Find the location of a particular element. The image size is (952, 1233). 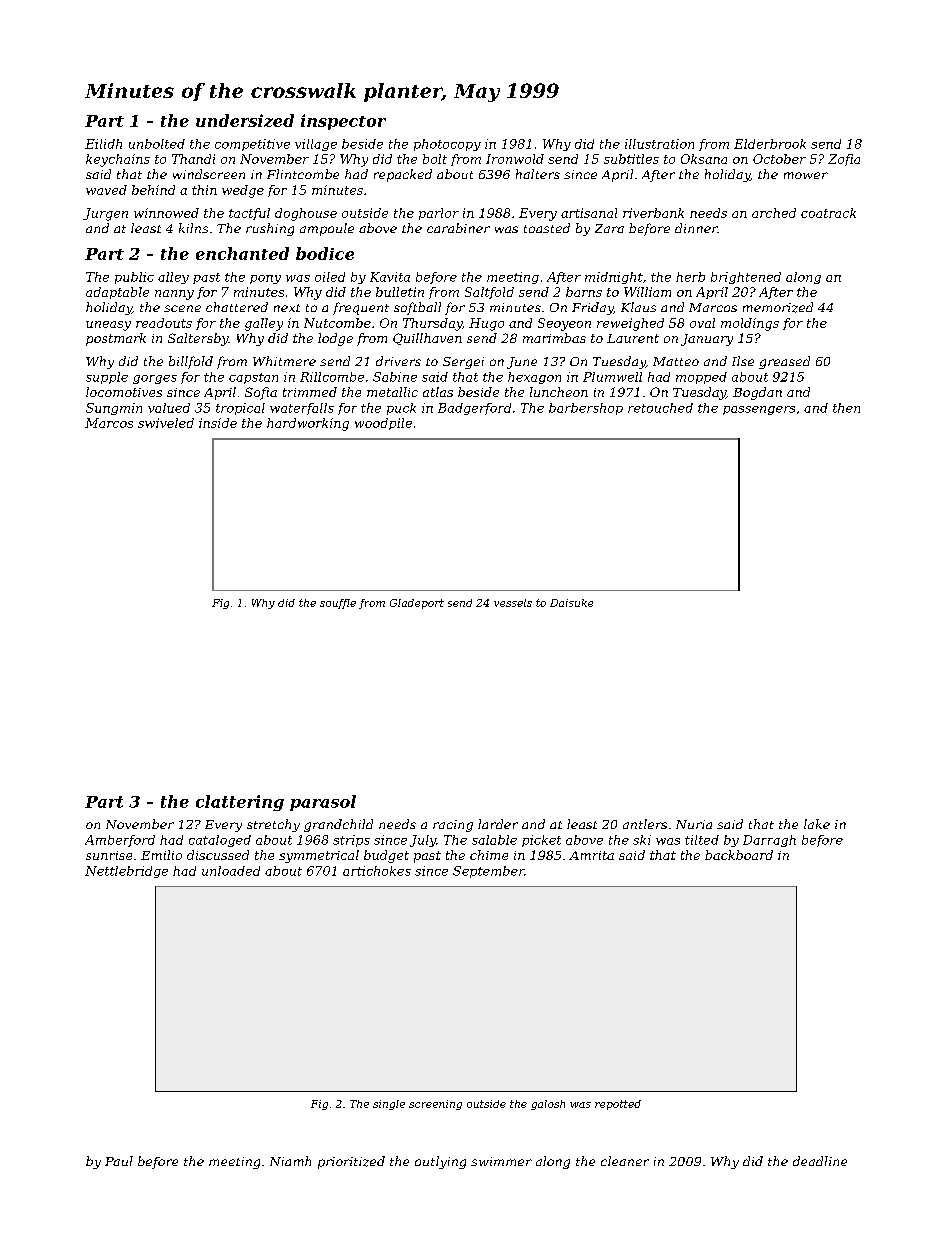

antlers is located at coordinates (645, 824).
